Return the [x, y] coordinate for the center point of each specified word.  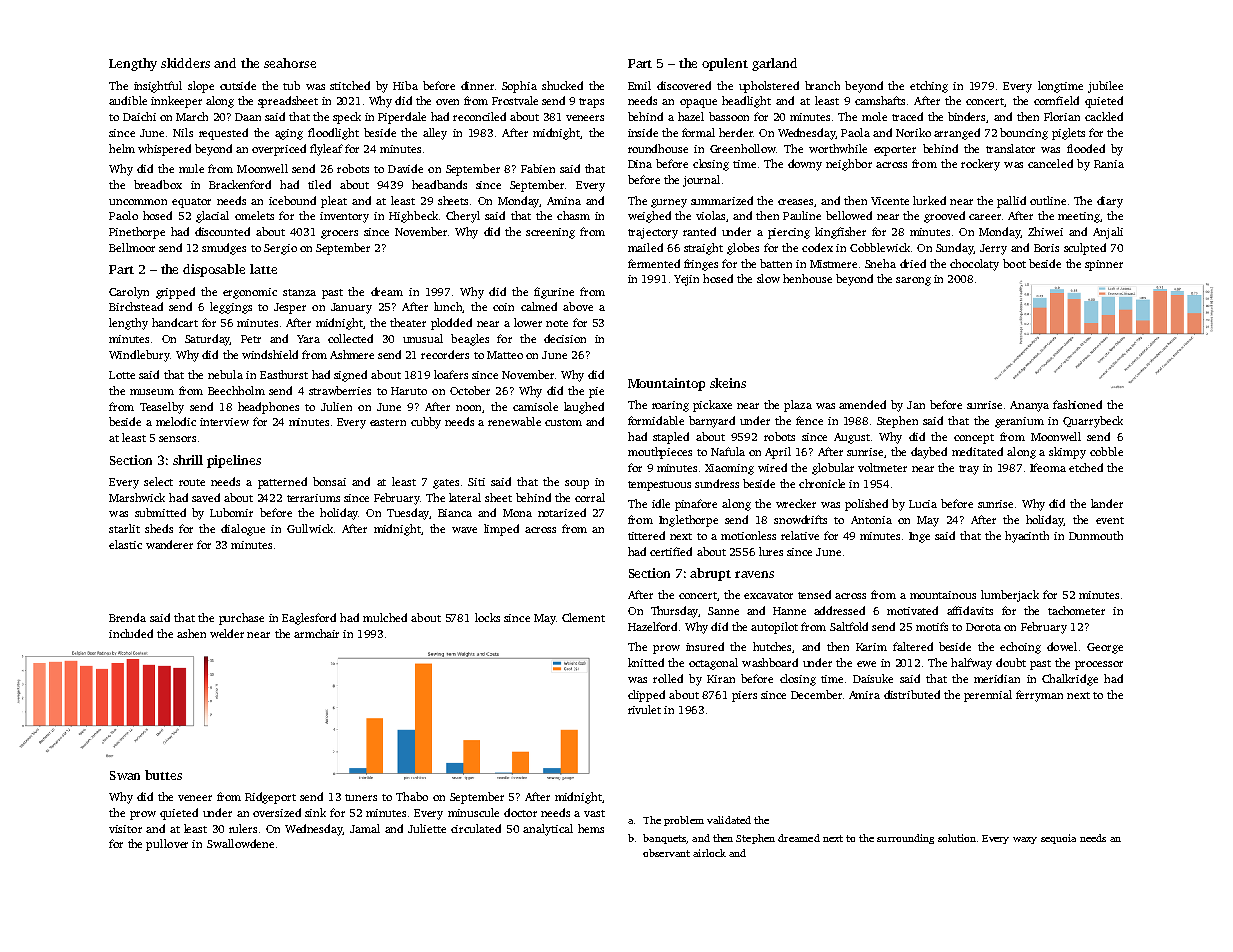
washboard [770, 662]
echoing [1020, 648]
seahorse [290, 63]
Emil [639, 85]
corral [590, 497]
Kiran [721, 679]
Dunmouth [1096, 535]
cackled [1104, 116]
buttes [163, 775]
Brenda [127, 617]
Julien [336, 406]
